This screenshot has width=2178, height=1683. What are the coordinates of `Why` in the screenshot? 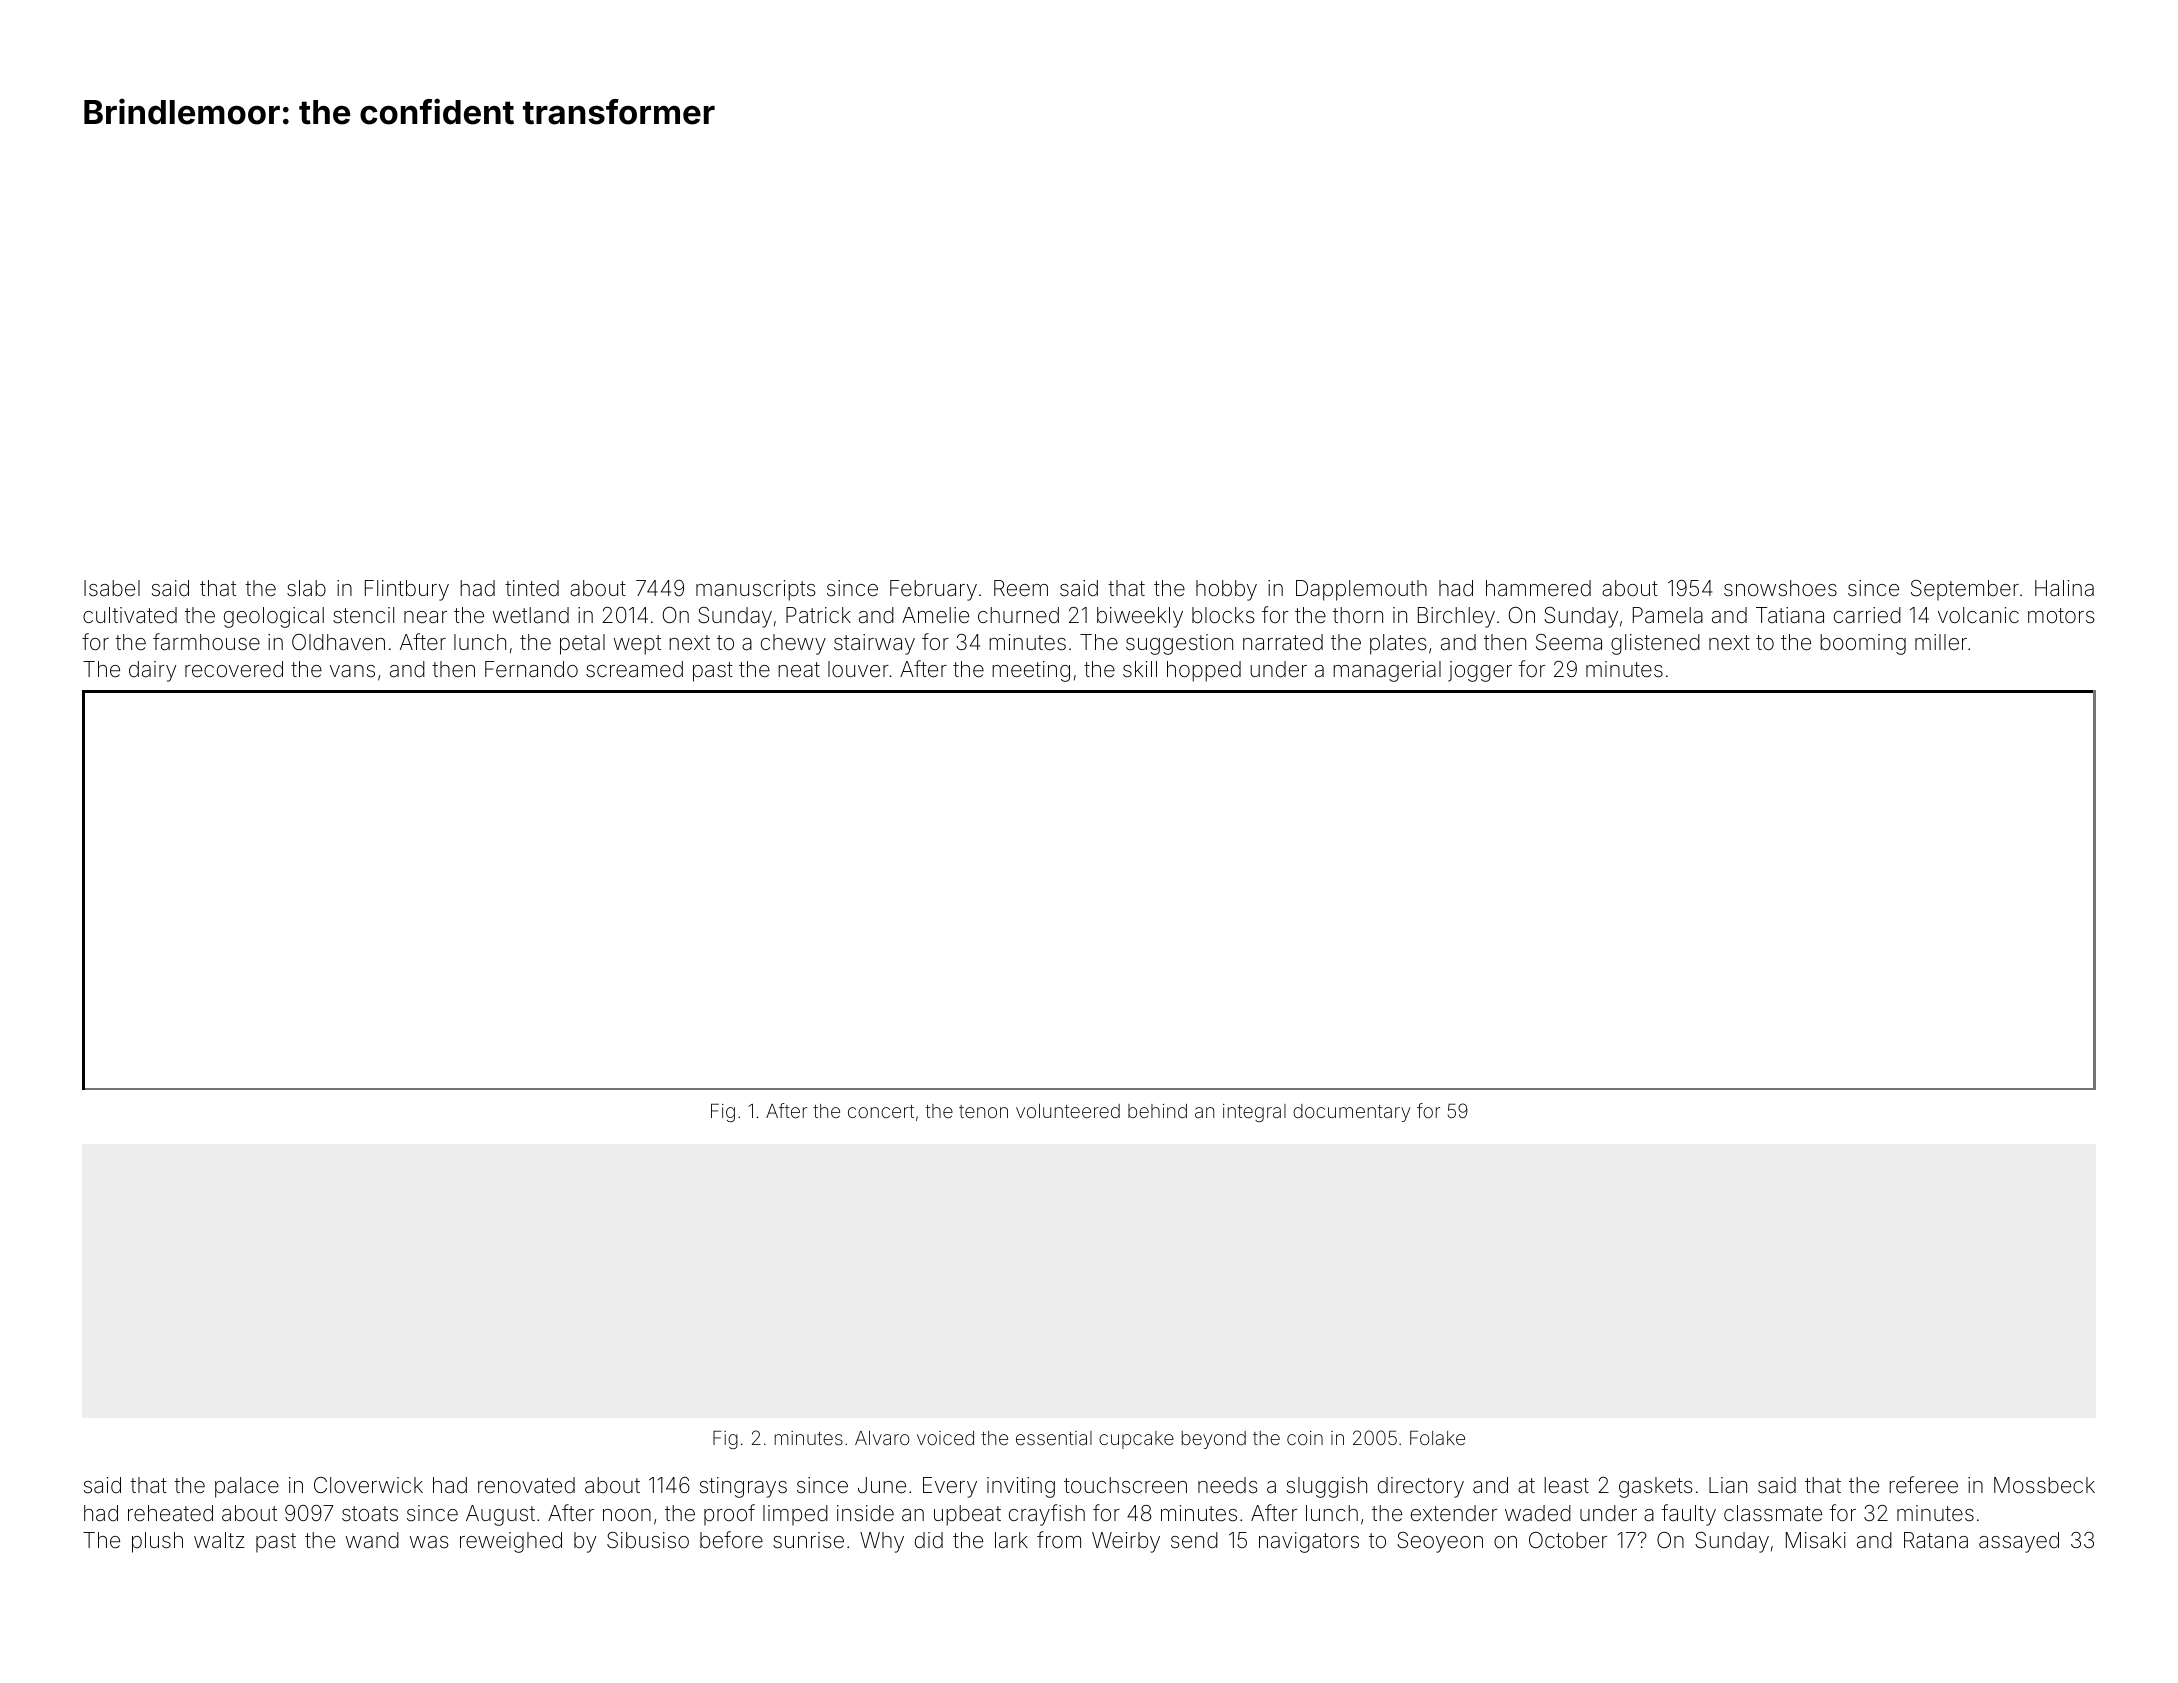 It's located at (882, 1542).
